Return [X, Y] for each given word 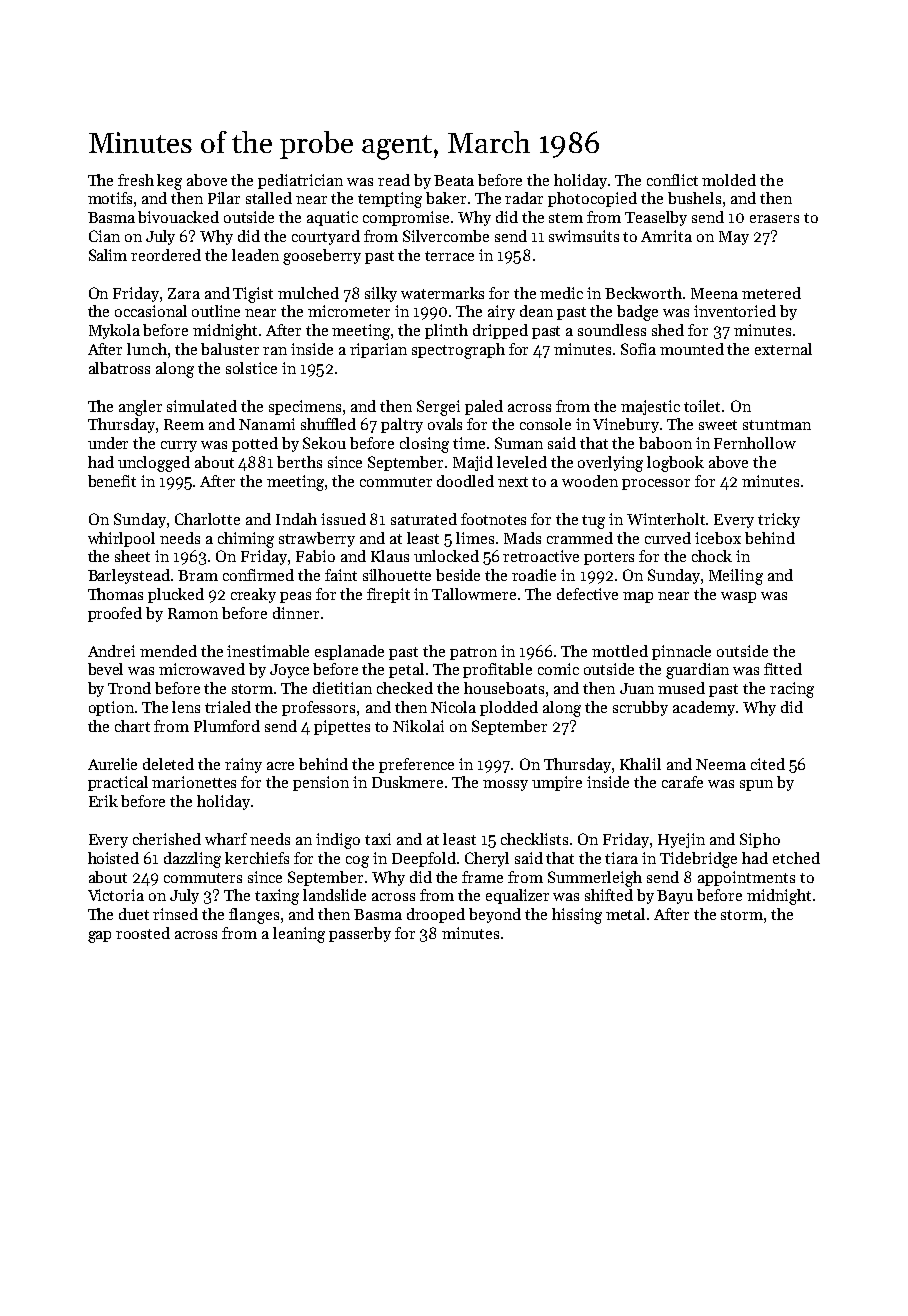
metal [625, 914]
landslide [334, 895]
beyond [495, 915]
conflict [672, 180]
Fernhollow [755, 443]
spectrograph [458, 351]
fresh [136, 180]
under [108, 443]
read [394, 180]
